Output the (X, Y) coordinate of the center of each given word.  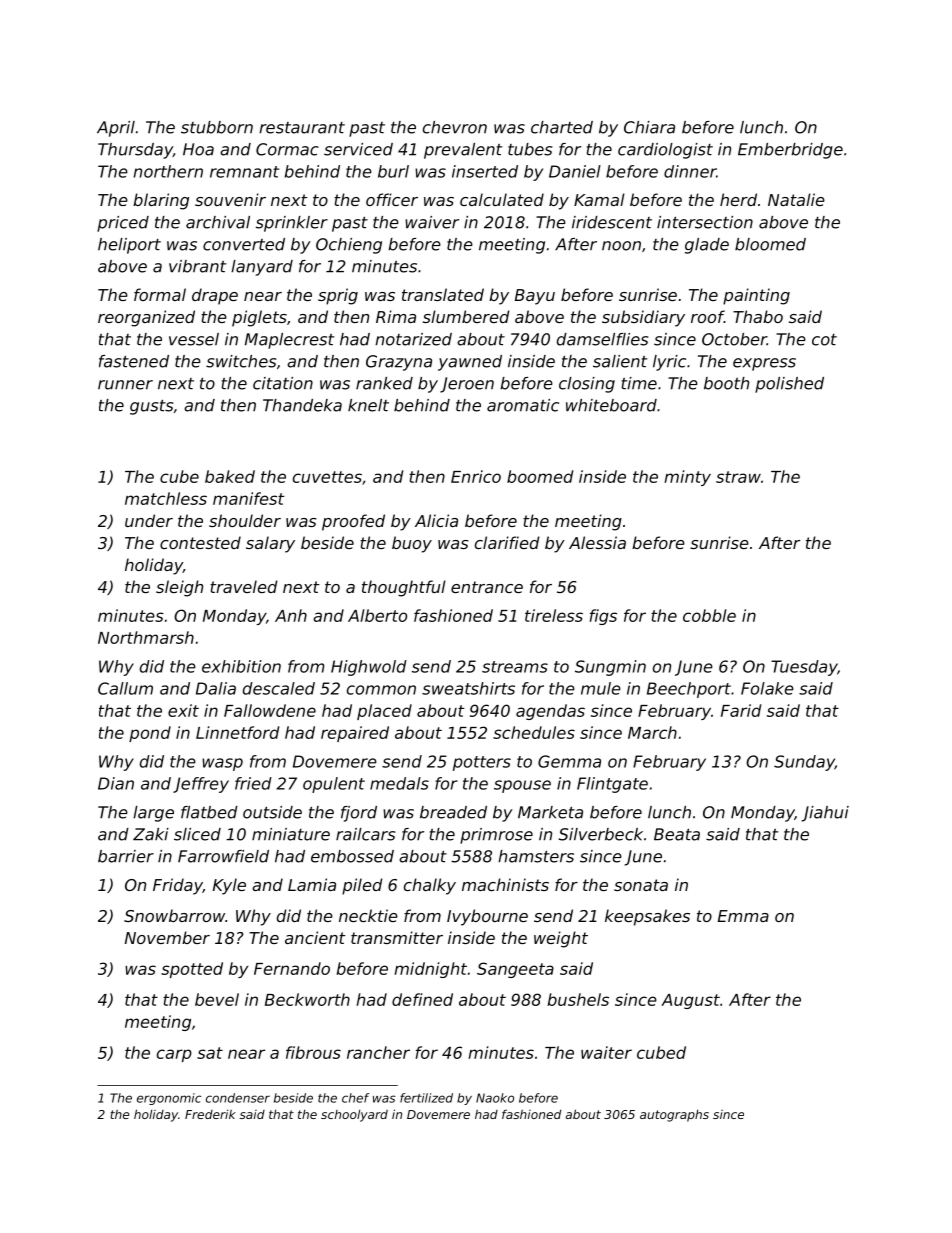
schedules (534, 732)
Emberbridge (790, 151)
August (690, 1001)
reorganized (146, 318)
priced (123, 224)
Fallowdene (270, 710)
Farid (741, 710)
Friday (178, 886)
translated (443, 294)
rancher (378, 1052)
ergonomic (169, 1099)
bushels (578, 999)
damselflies (602, 339)
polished (789, 385)
